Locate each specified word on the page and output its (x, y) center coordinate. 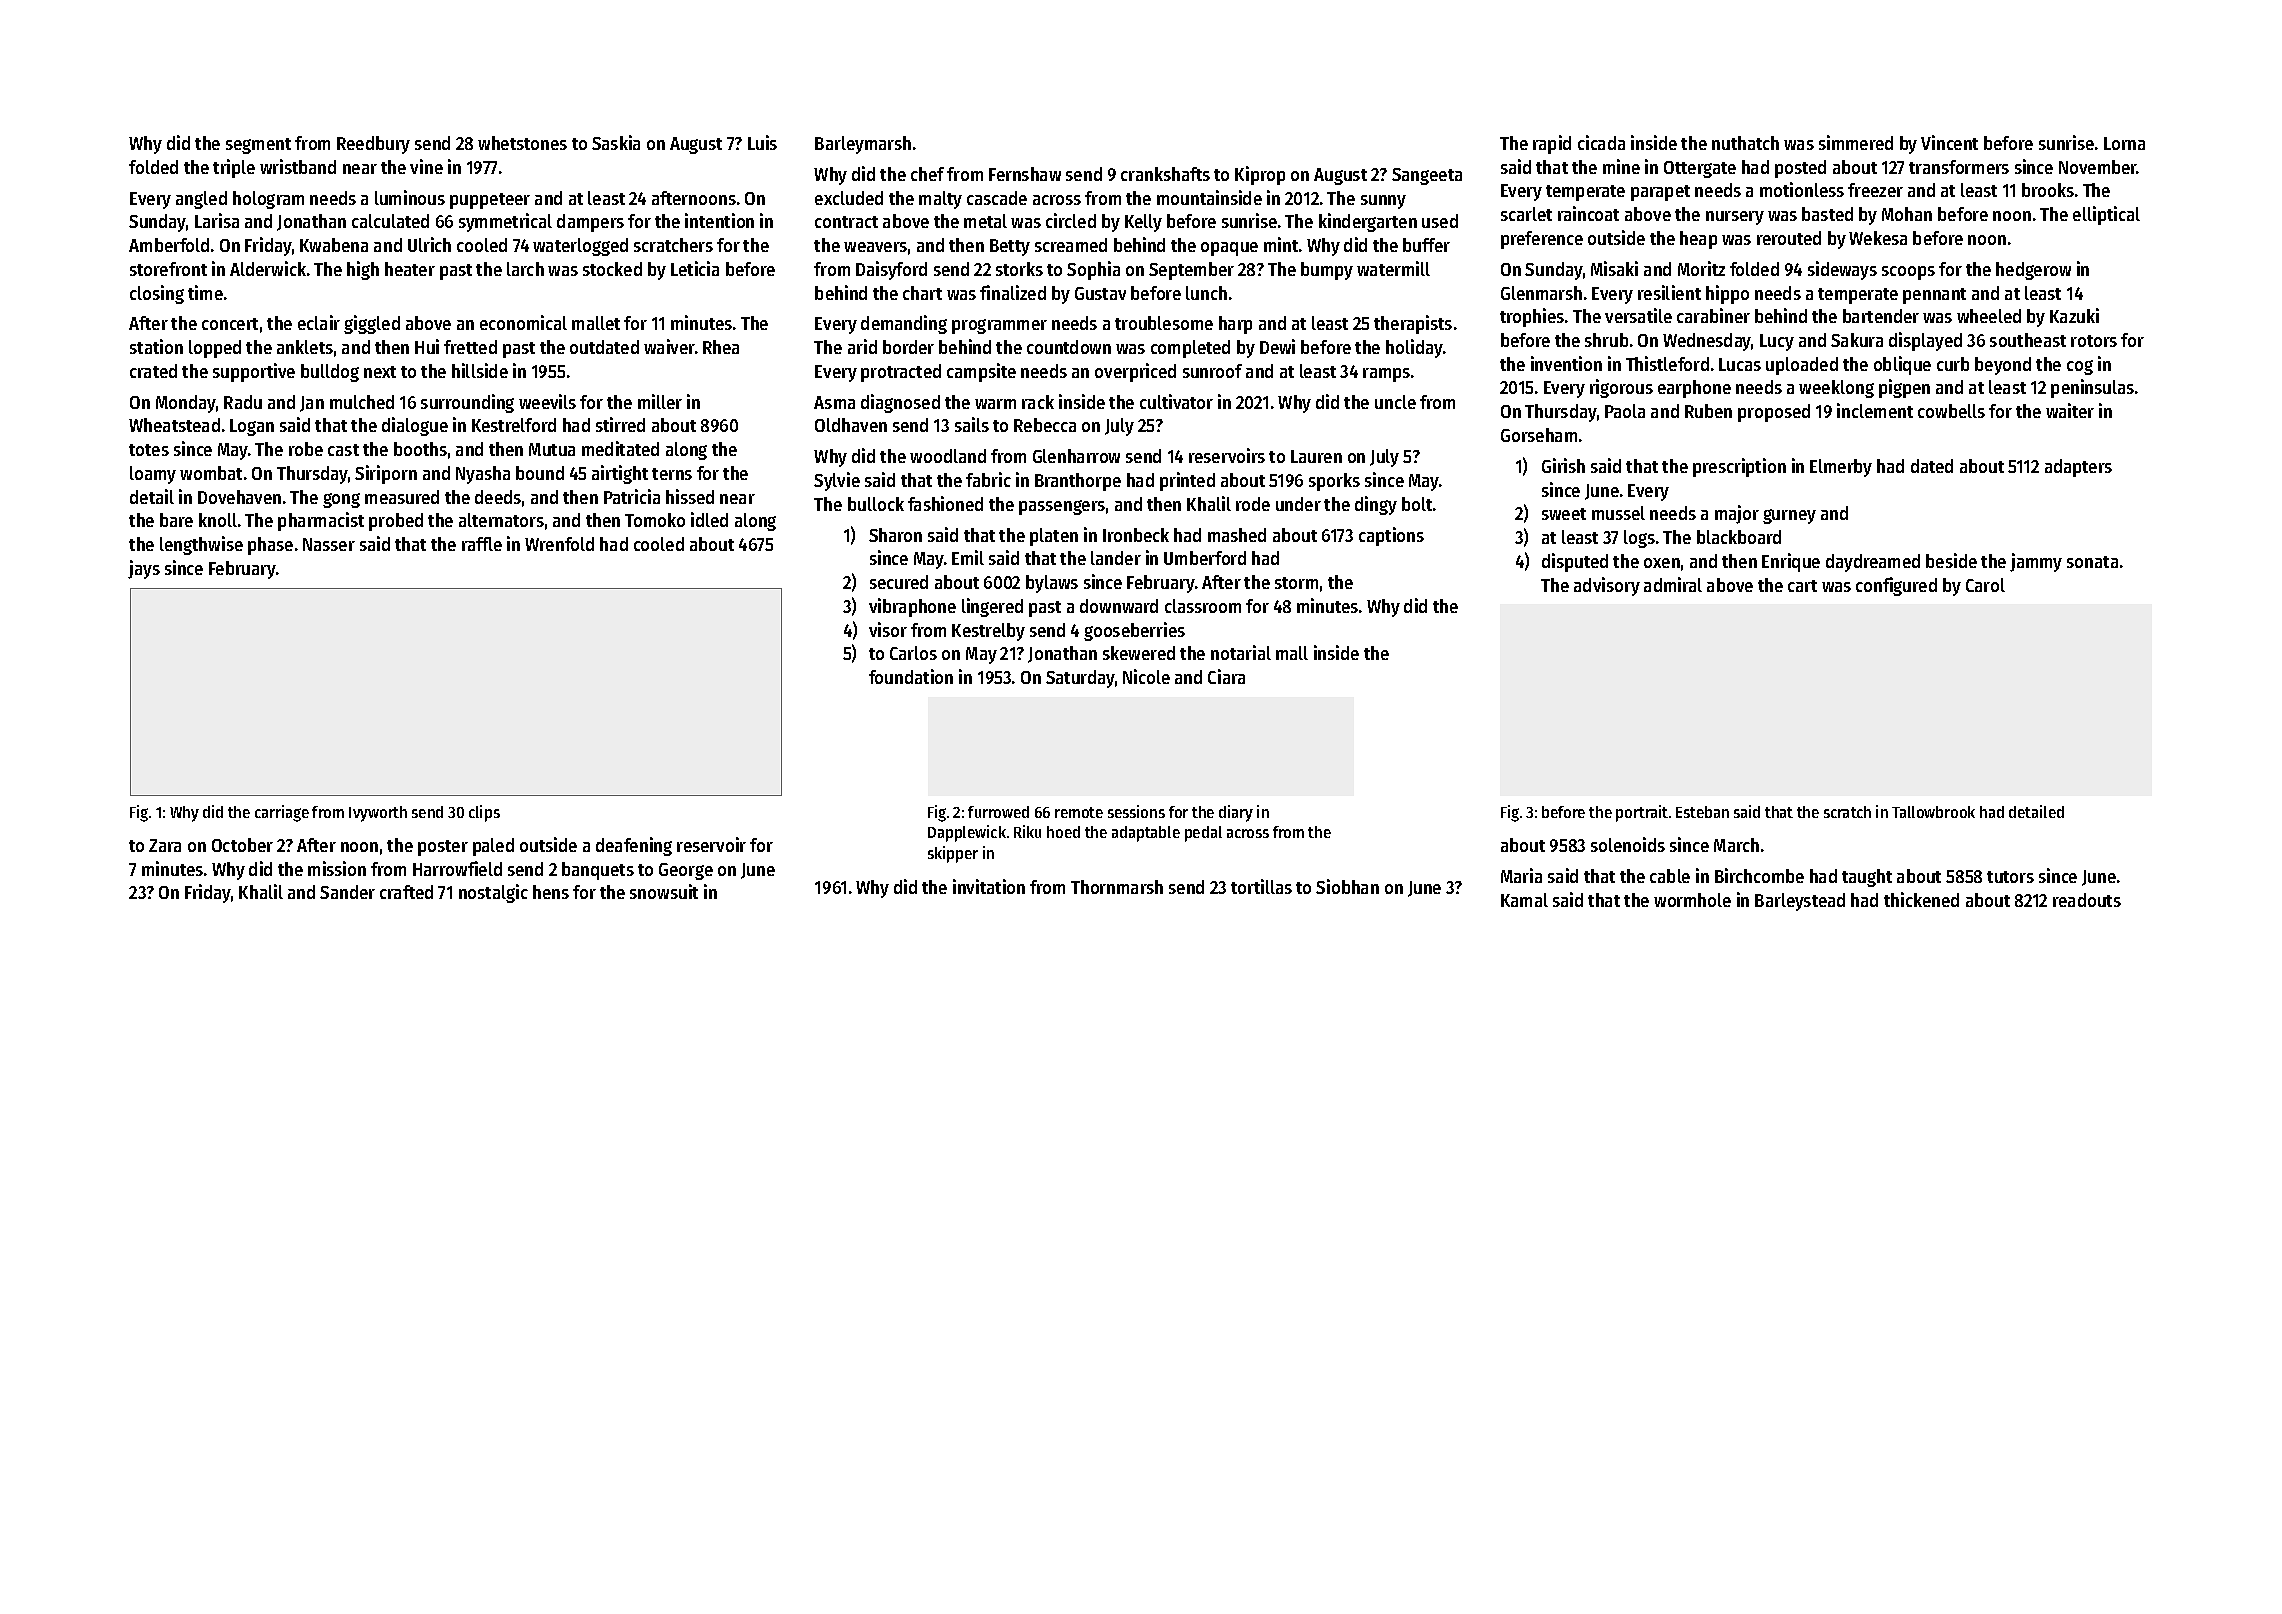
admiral (1673, 584)
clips (484, 813)
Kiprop (1260, 175)
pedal (1203, 834)
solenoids (1628, 844)
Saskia (616, 142)
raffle (482, 544)
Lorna (2124, 143)
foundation (911, 676)
